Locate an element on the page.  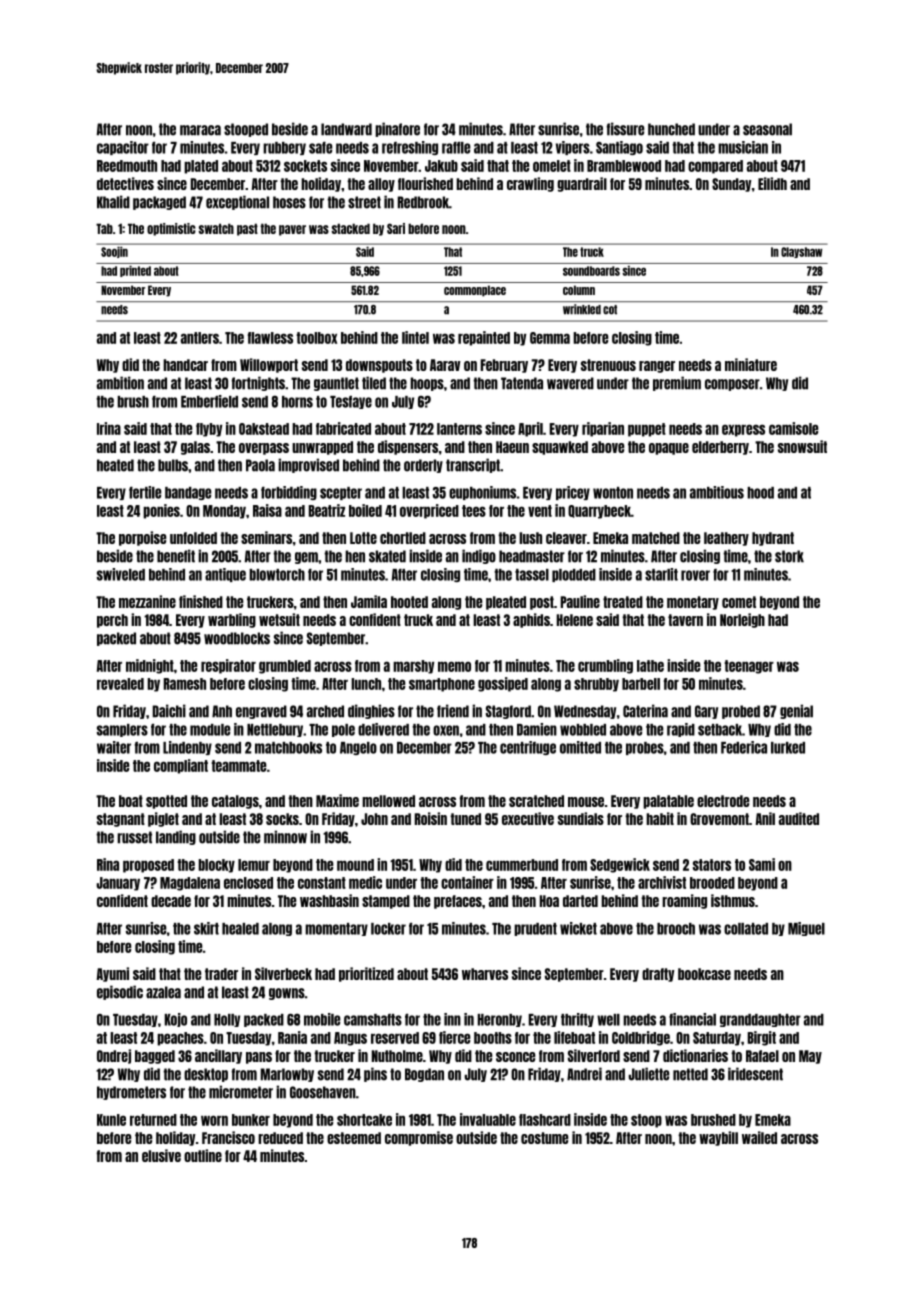
antique is located at coordinates (225, 575).
